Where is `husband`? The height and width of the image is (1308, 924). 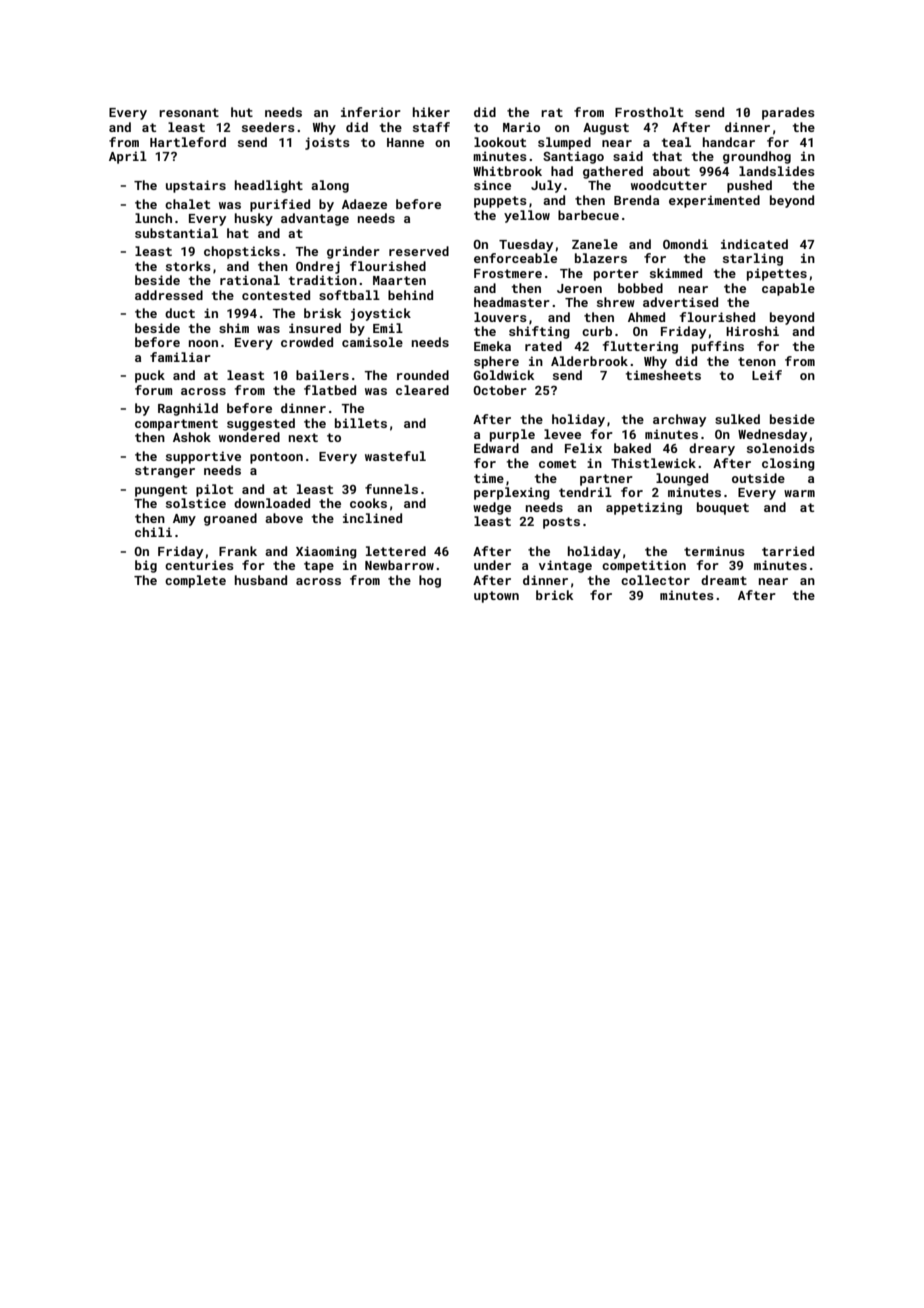 husband is located at coordinates (261, 580).
